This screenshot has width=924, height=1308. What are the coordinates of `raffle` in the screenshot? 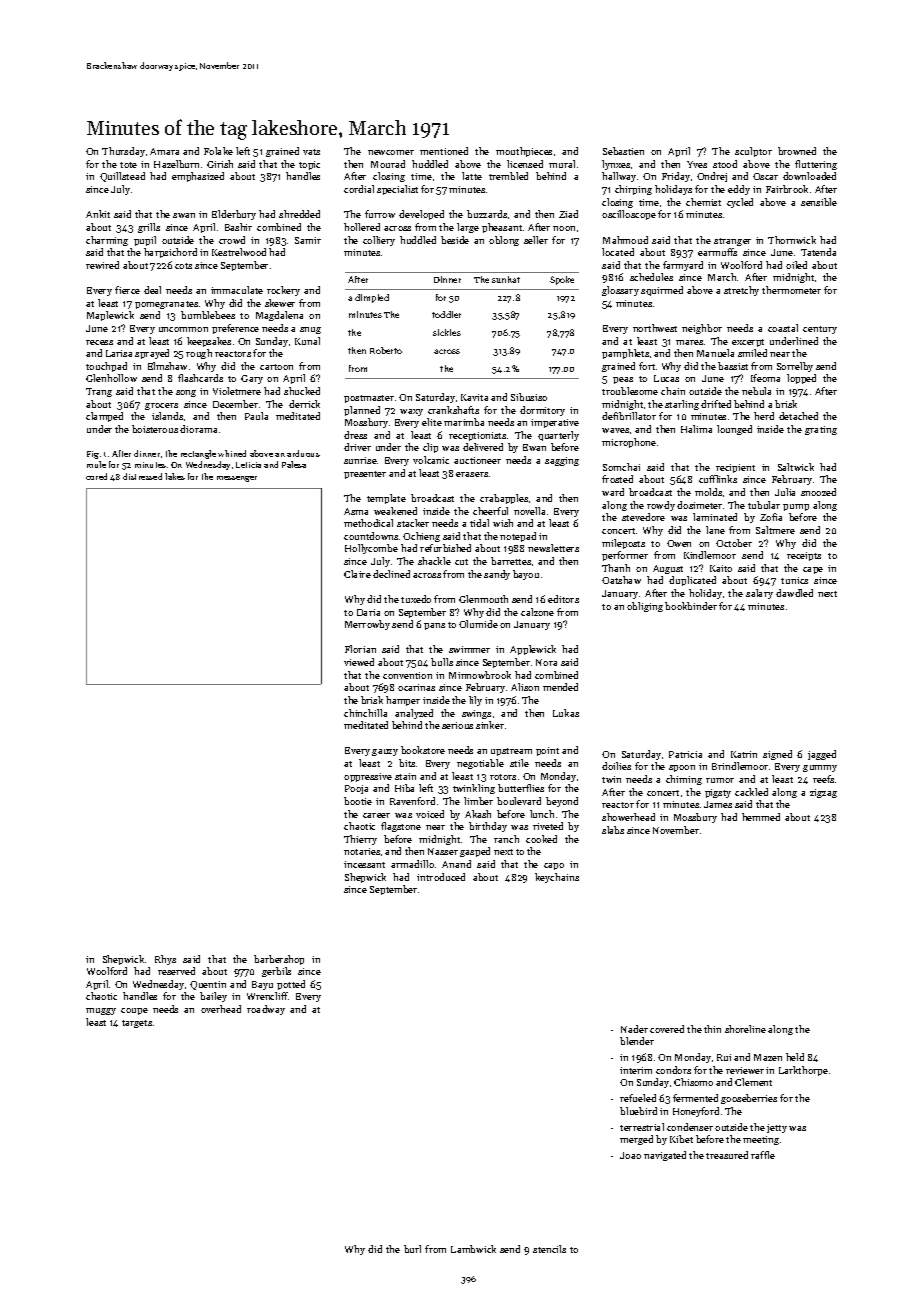 It's located at (763, 1155).
